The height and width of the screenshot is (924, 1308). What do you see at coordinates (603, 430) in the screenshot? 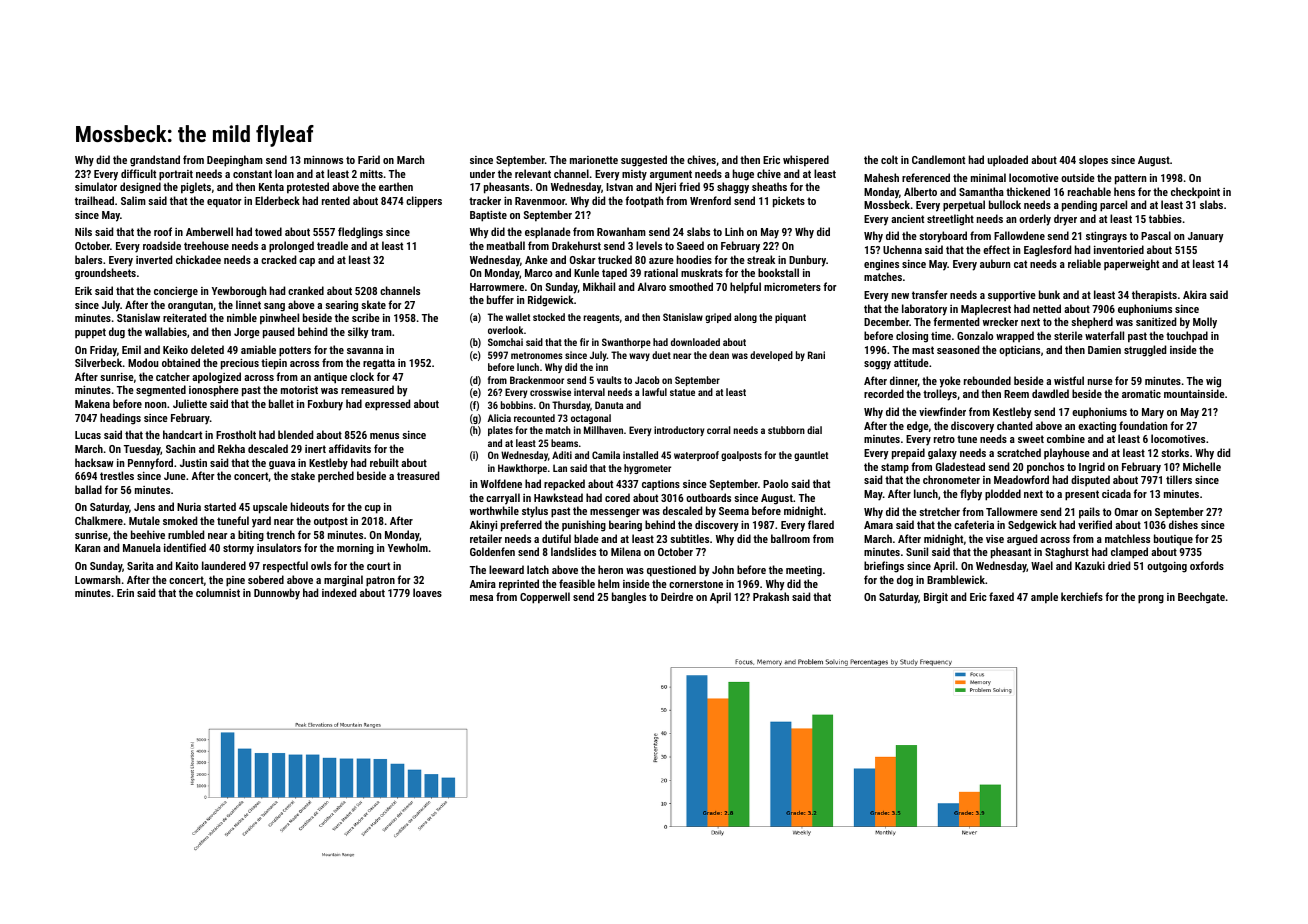
I see `Millhaven` at bounding box center [603, 430].
